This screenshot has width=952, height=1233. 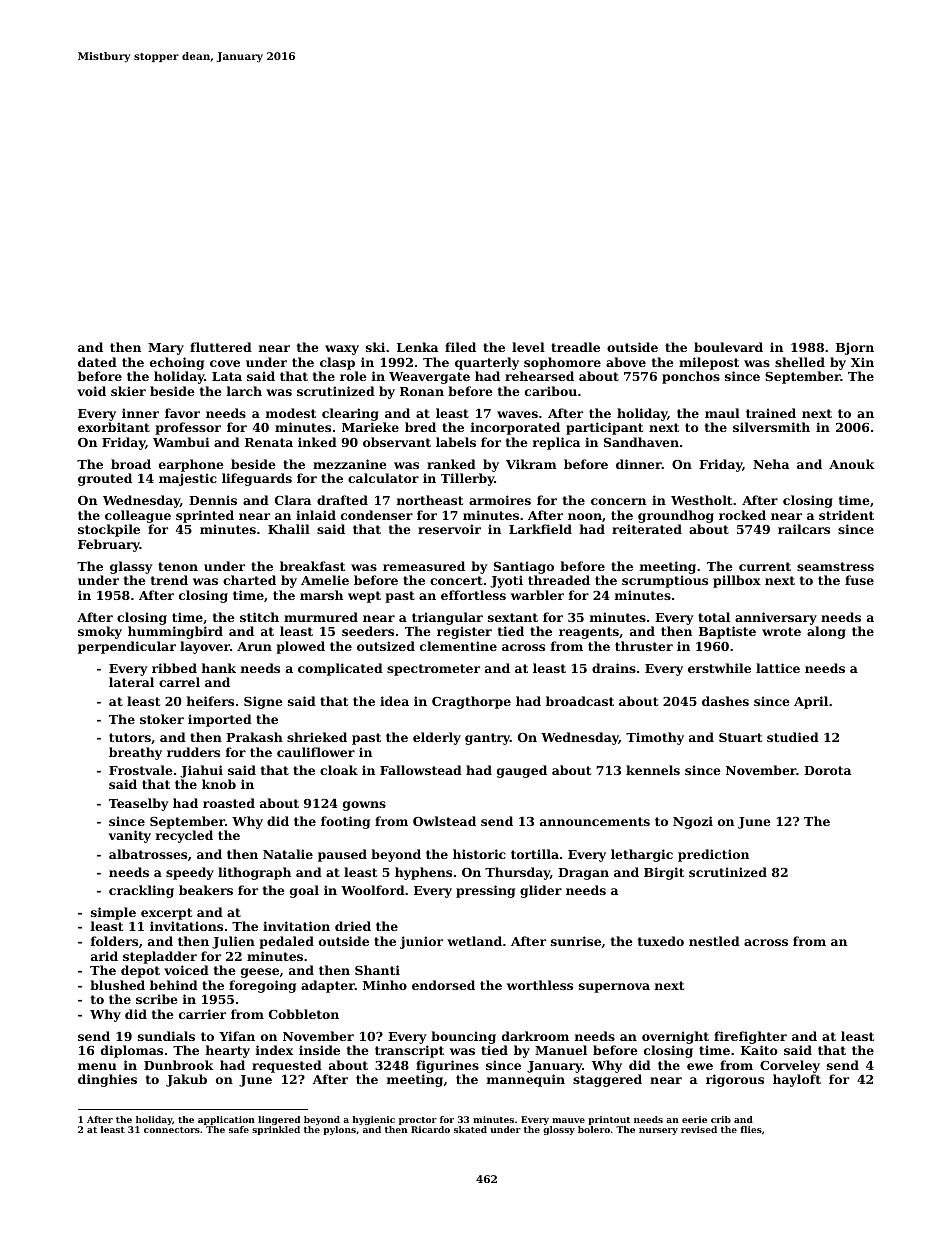 What do you see at coordinates (257, 479) in the screenshot?
I see `lifeguards` at bounding box center [257, 479].
